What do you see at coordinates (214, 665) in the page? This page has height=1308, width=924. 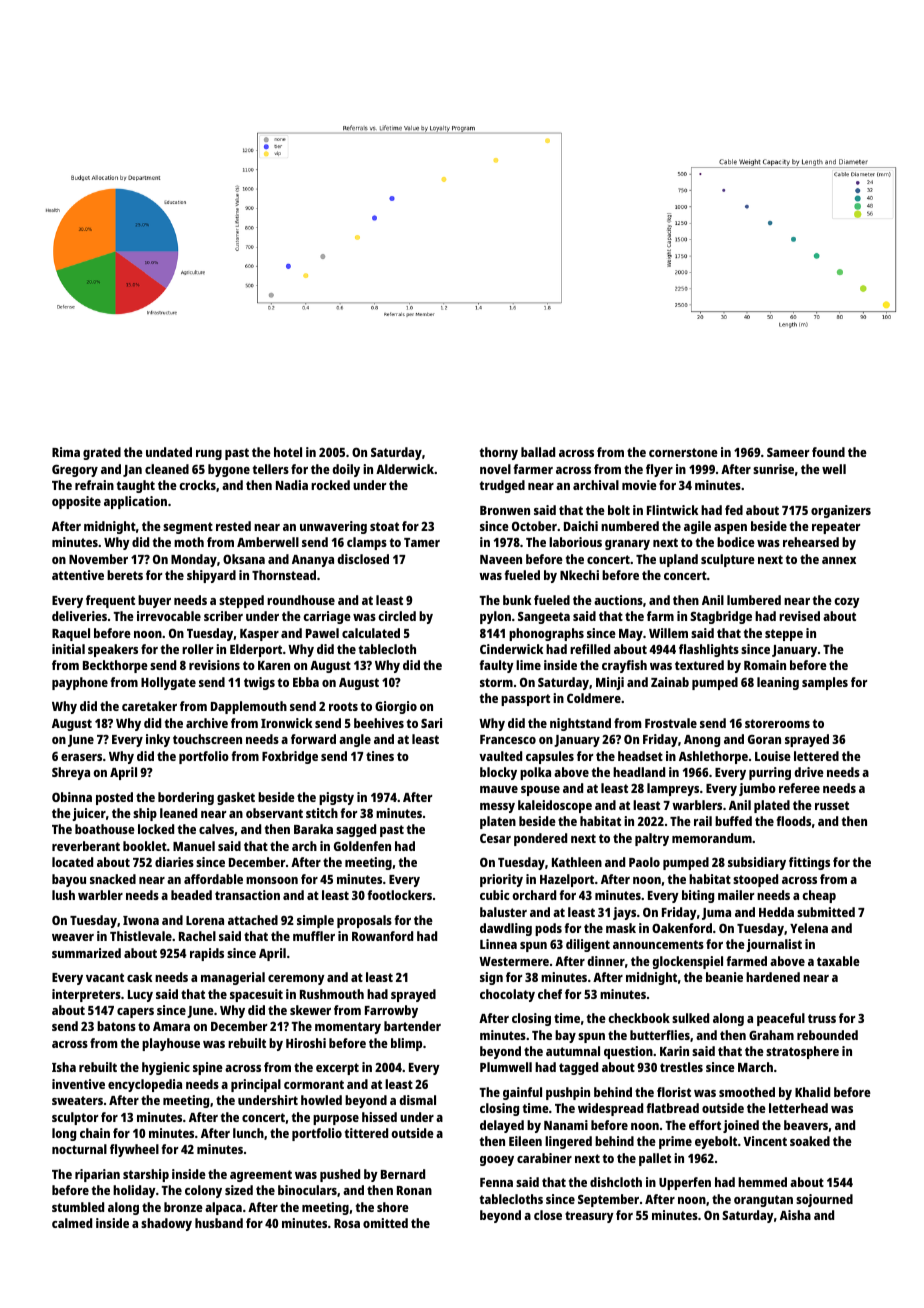 I see `revisions` at bounding box center [214, 665].
